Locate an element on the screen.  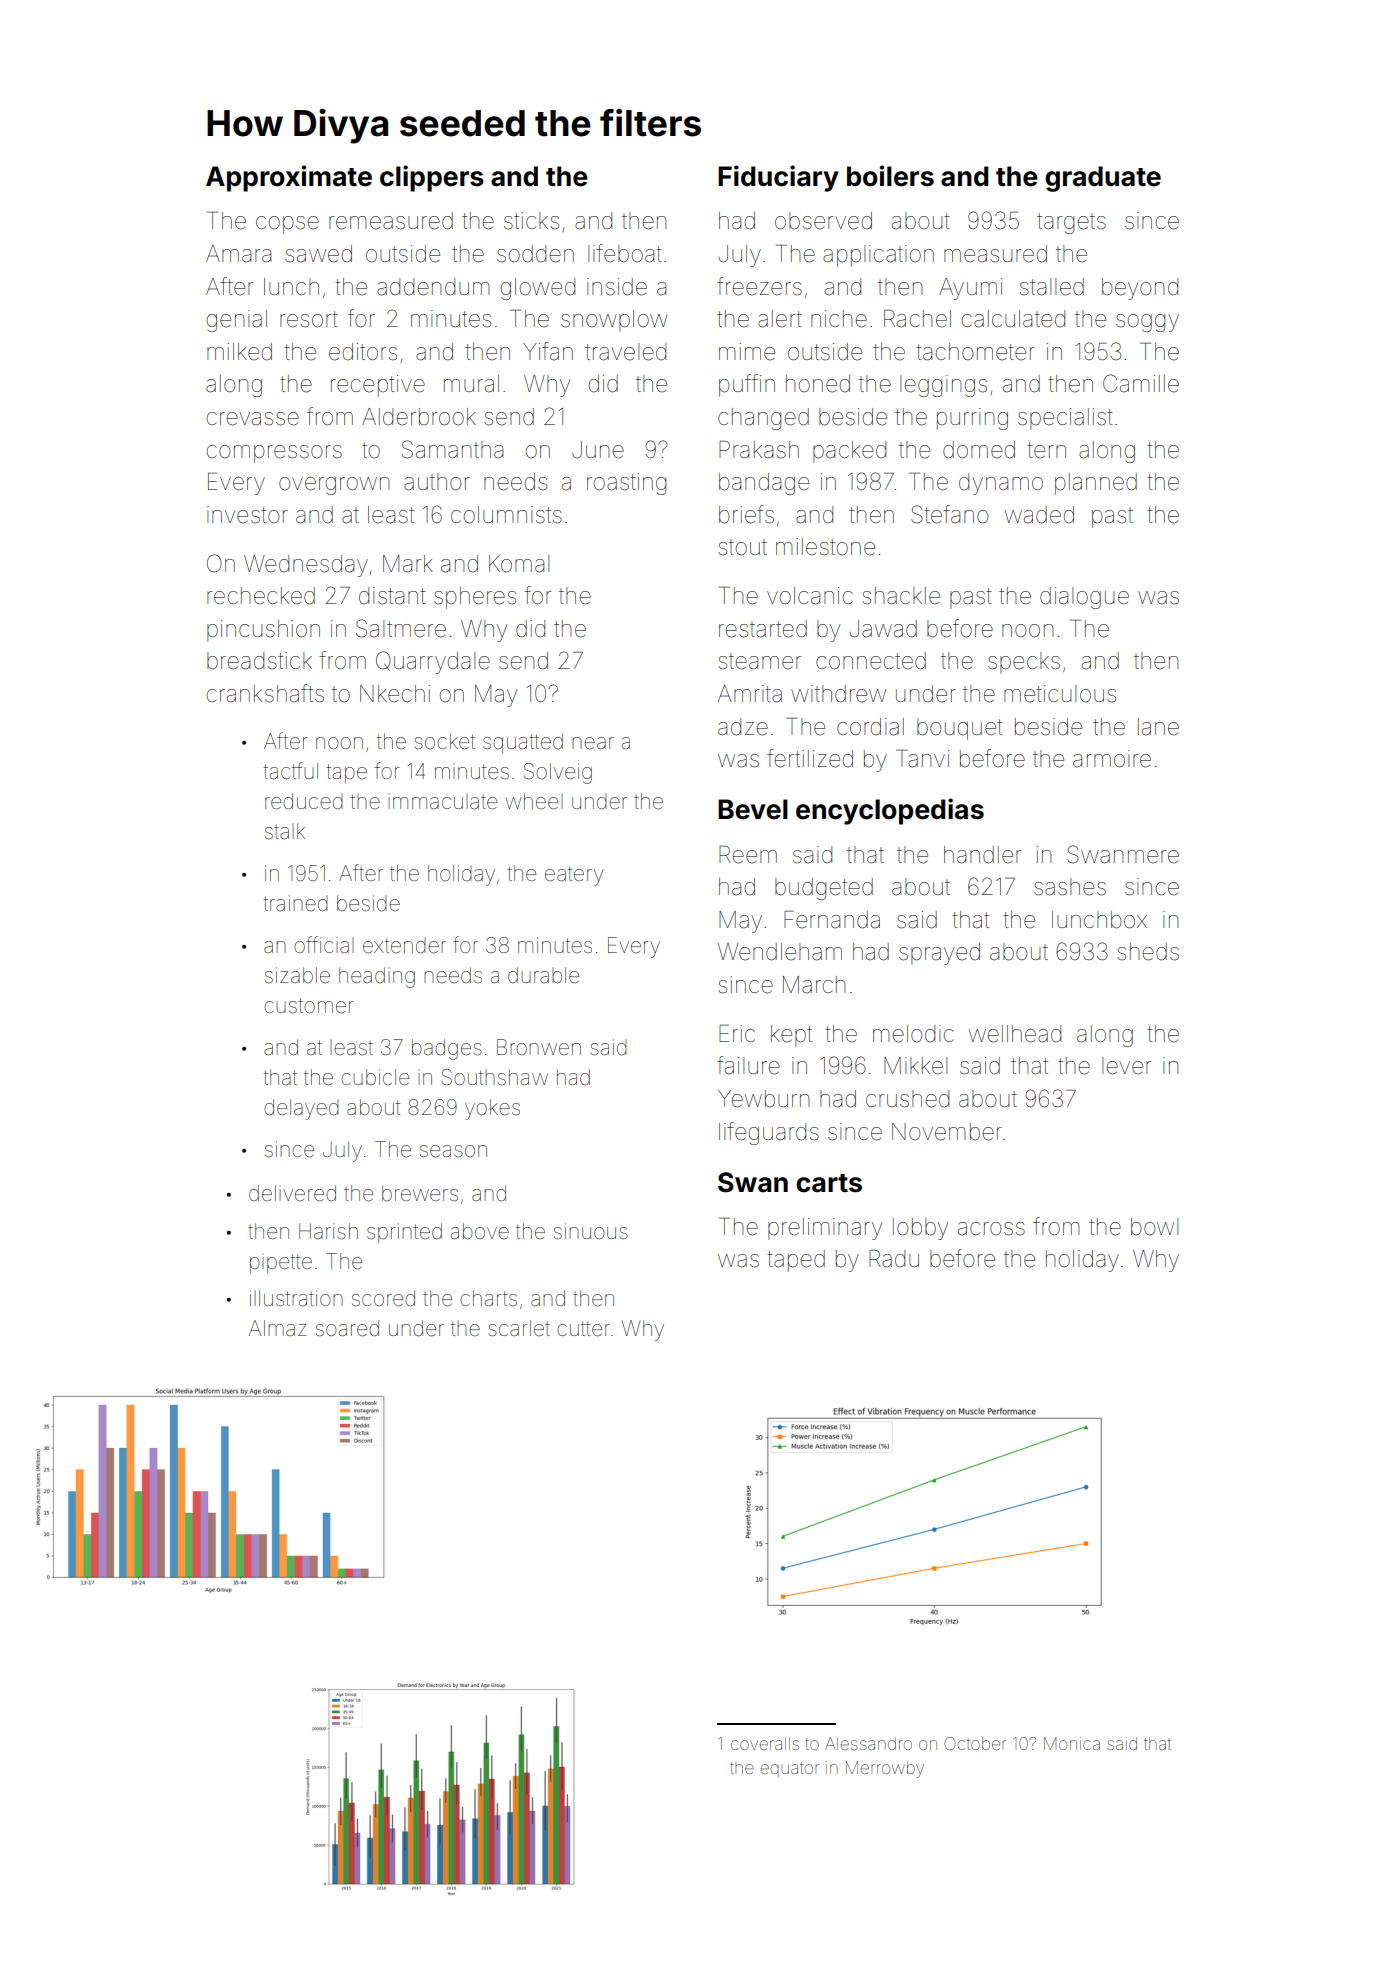
bowl is located at coordinates (1154, 1227).
